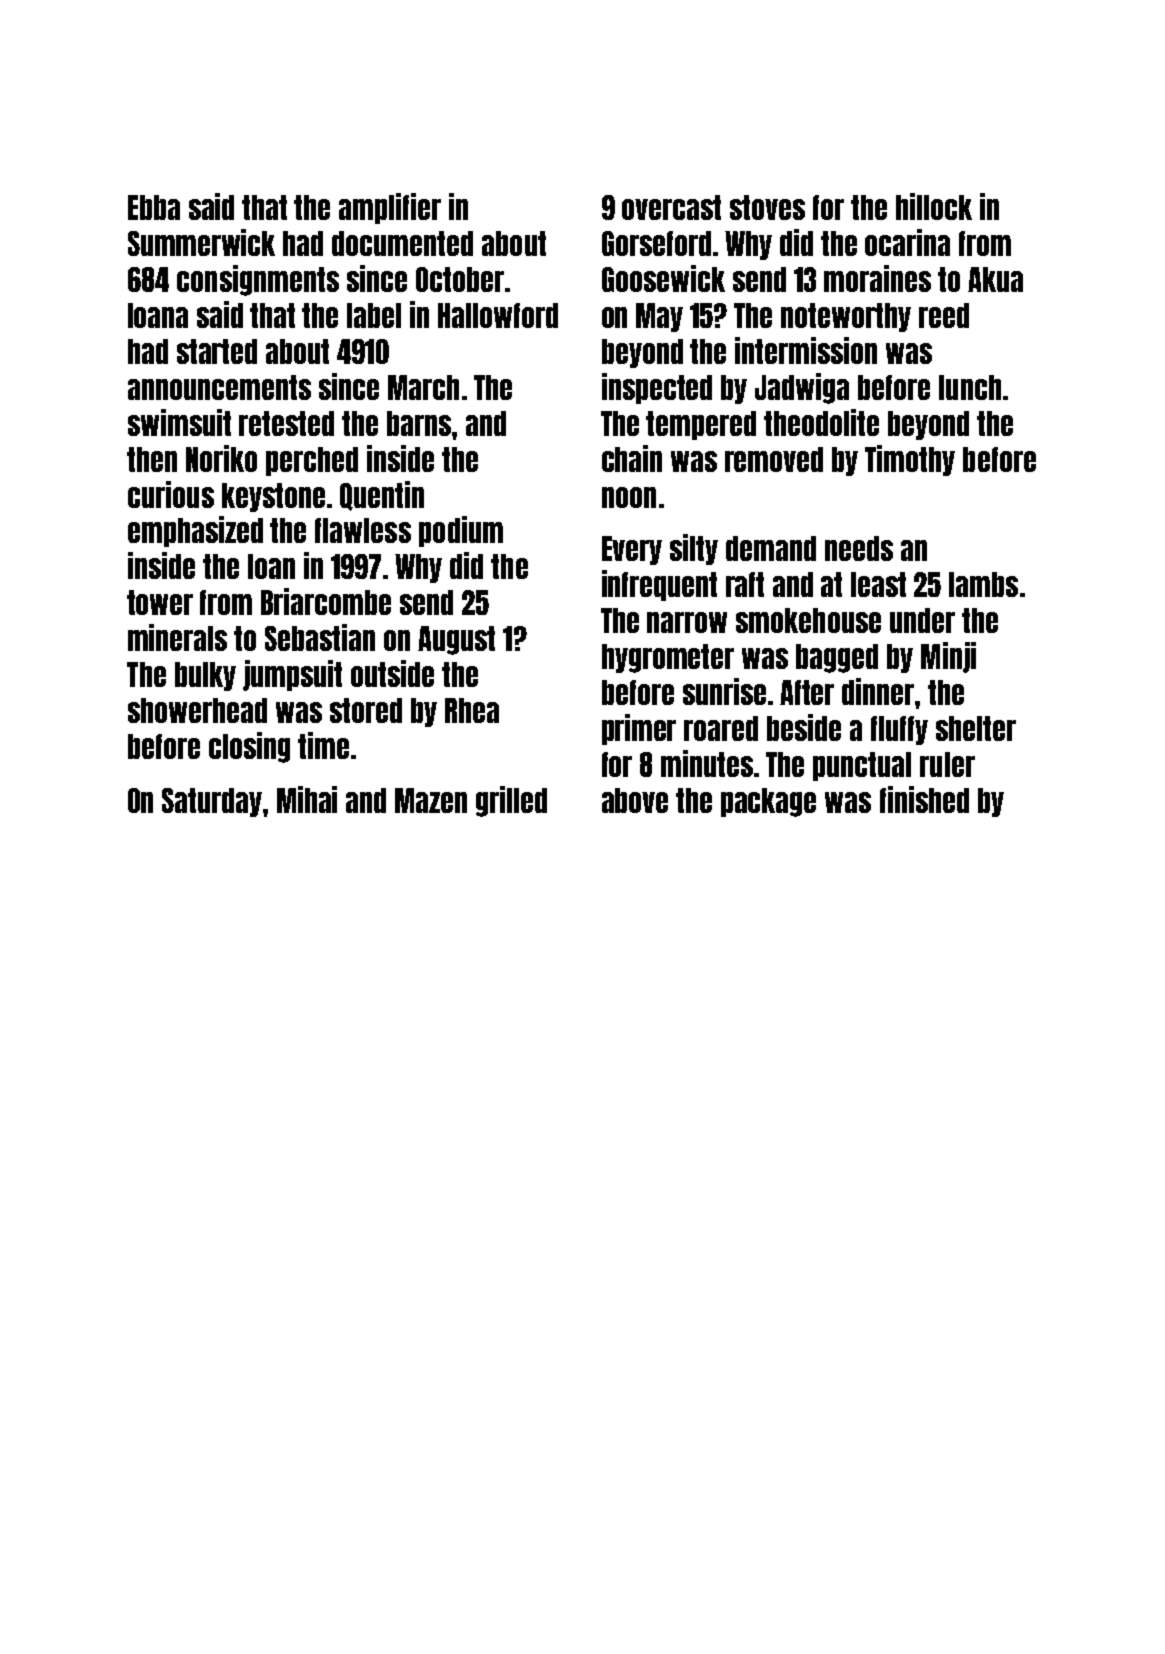 The image size is (1165, 1654). I want to click on overcast, so click(671, 207).
